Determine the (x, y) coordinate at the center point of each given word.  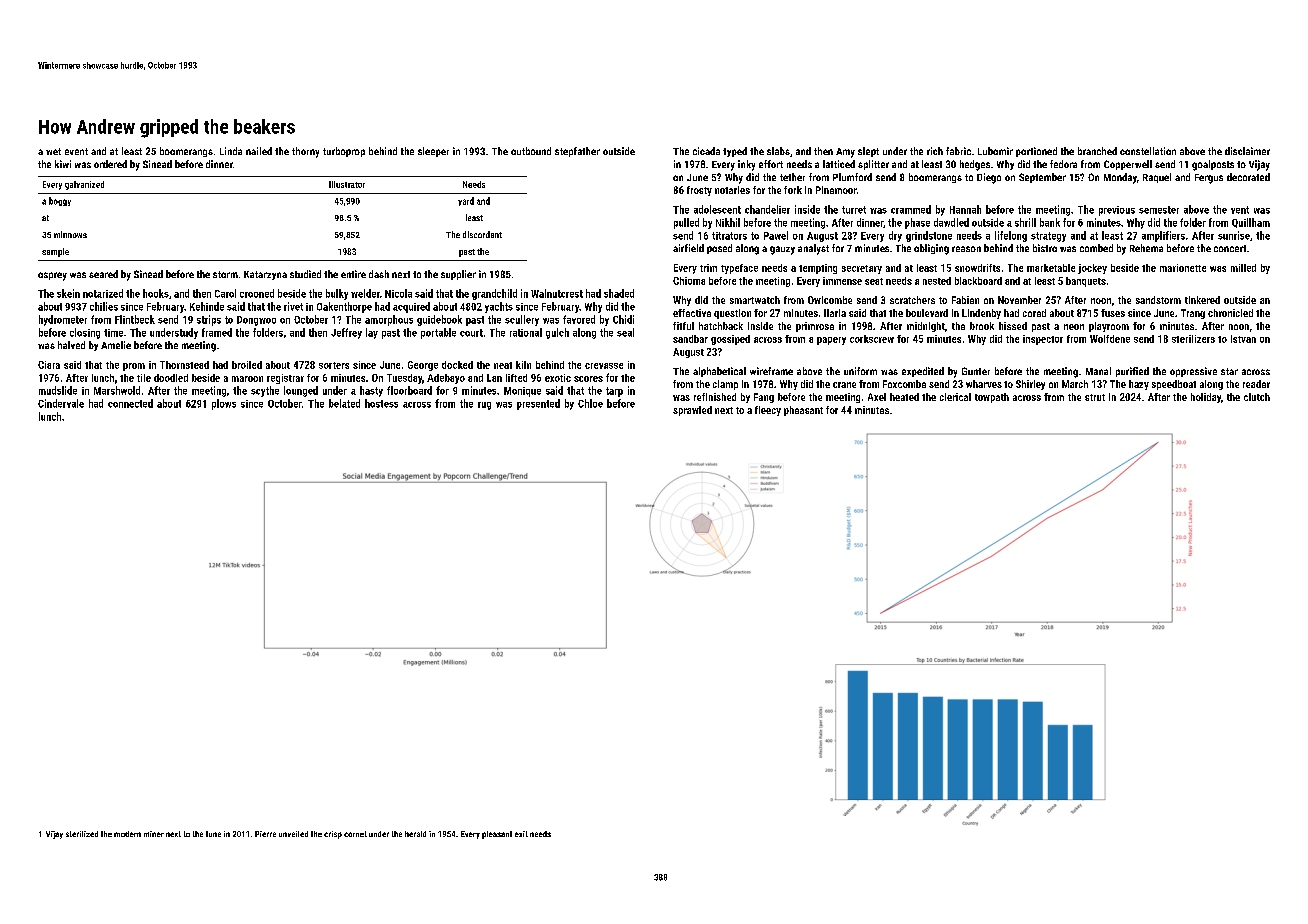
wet (53, 151)
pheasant (803, 411)
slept (868, 152)
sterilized (82, 834)
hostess (381, 403)
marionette (1183, 268)
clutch (1257, 397)
